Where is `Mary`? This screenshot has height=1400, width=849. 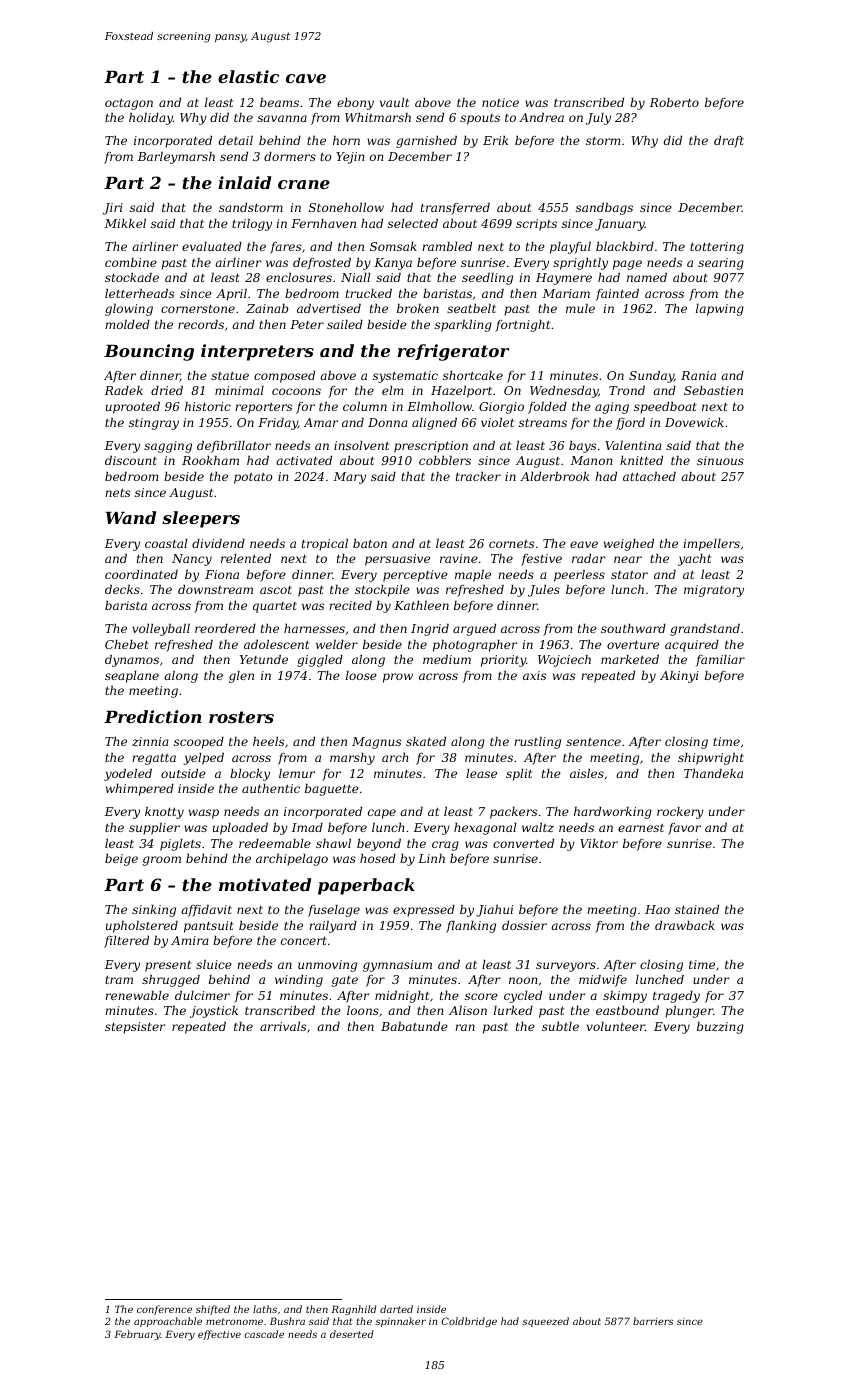
Mary is located at coordinates (350, 478).
